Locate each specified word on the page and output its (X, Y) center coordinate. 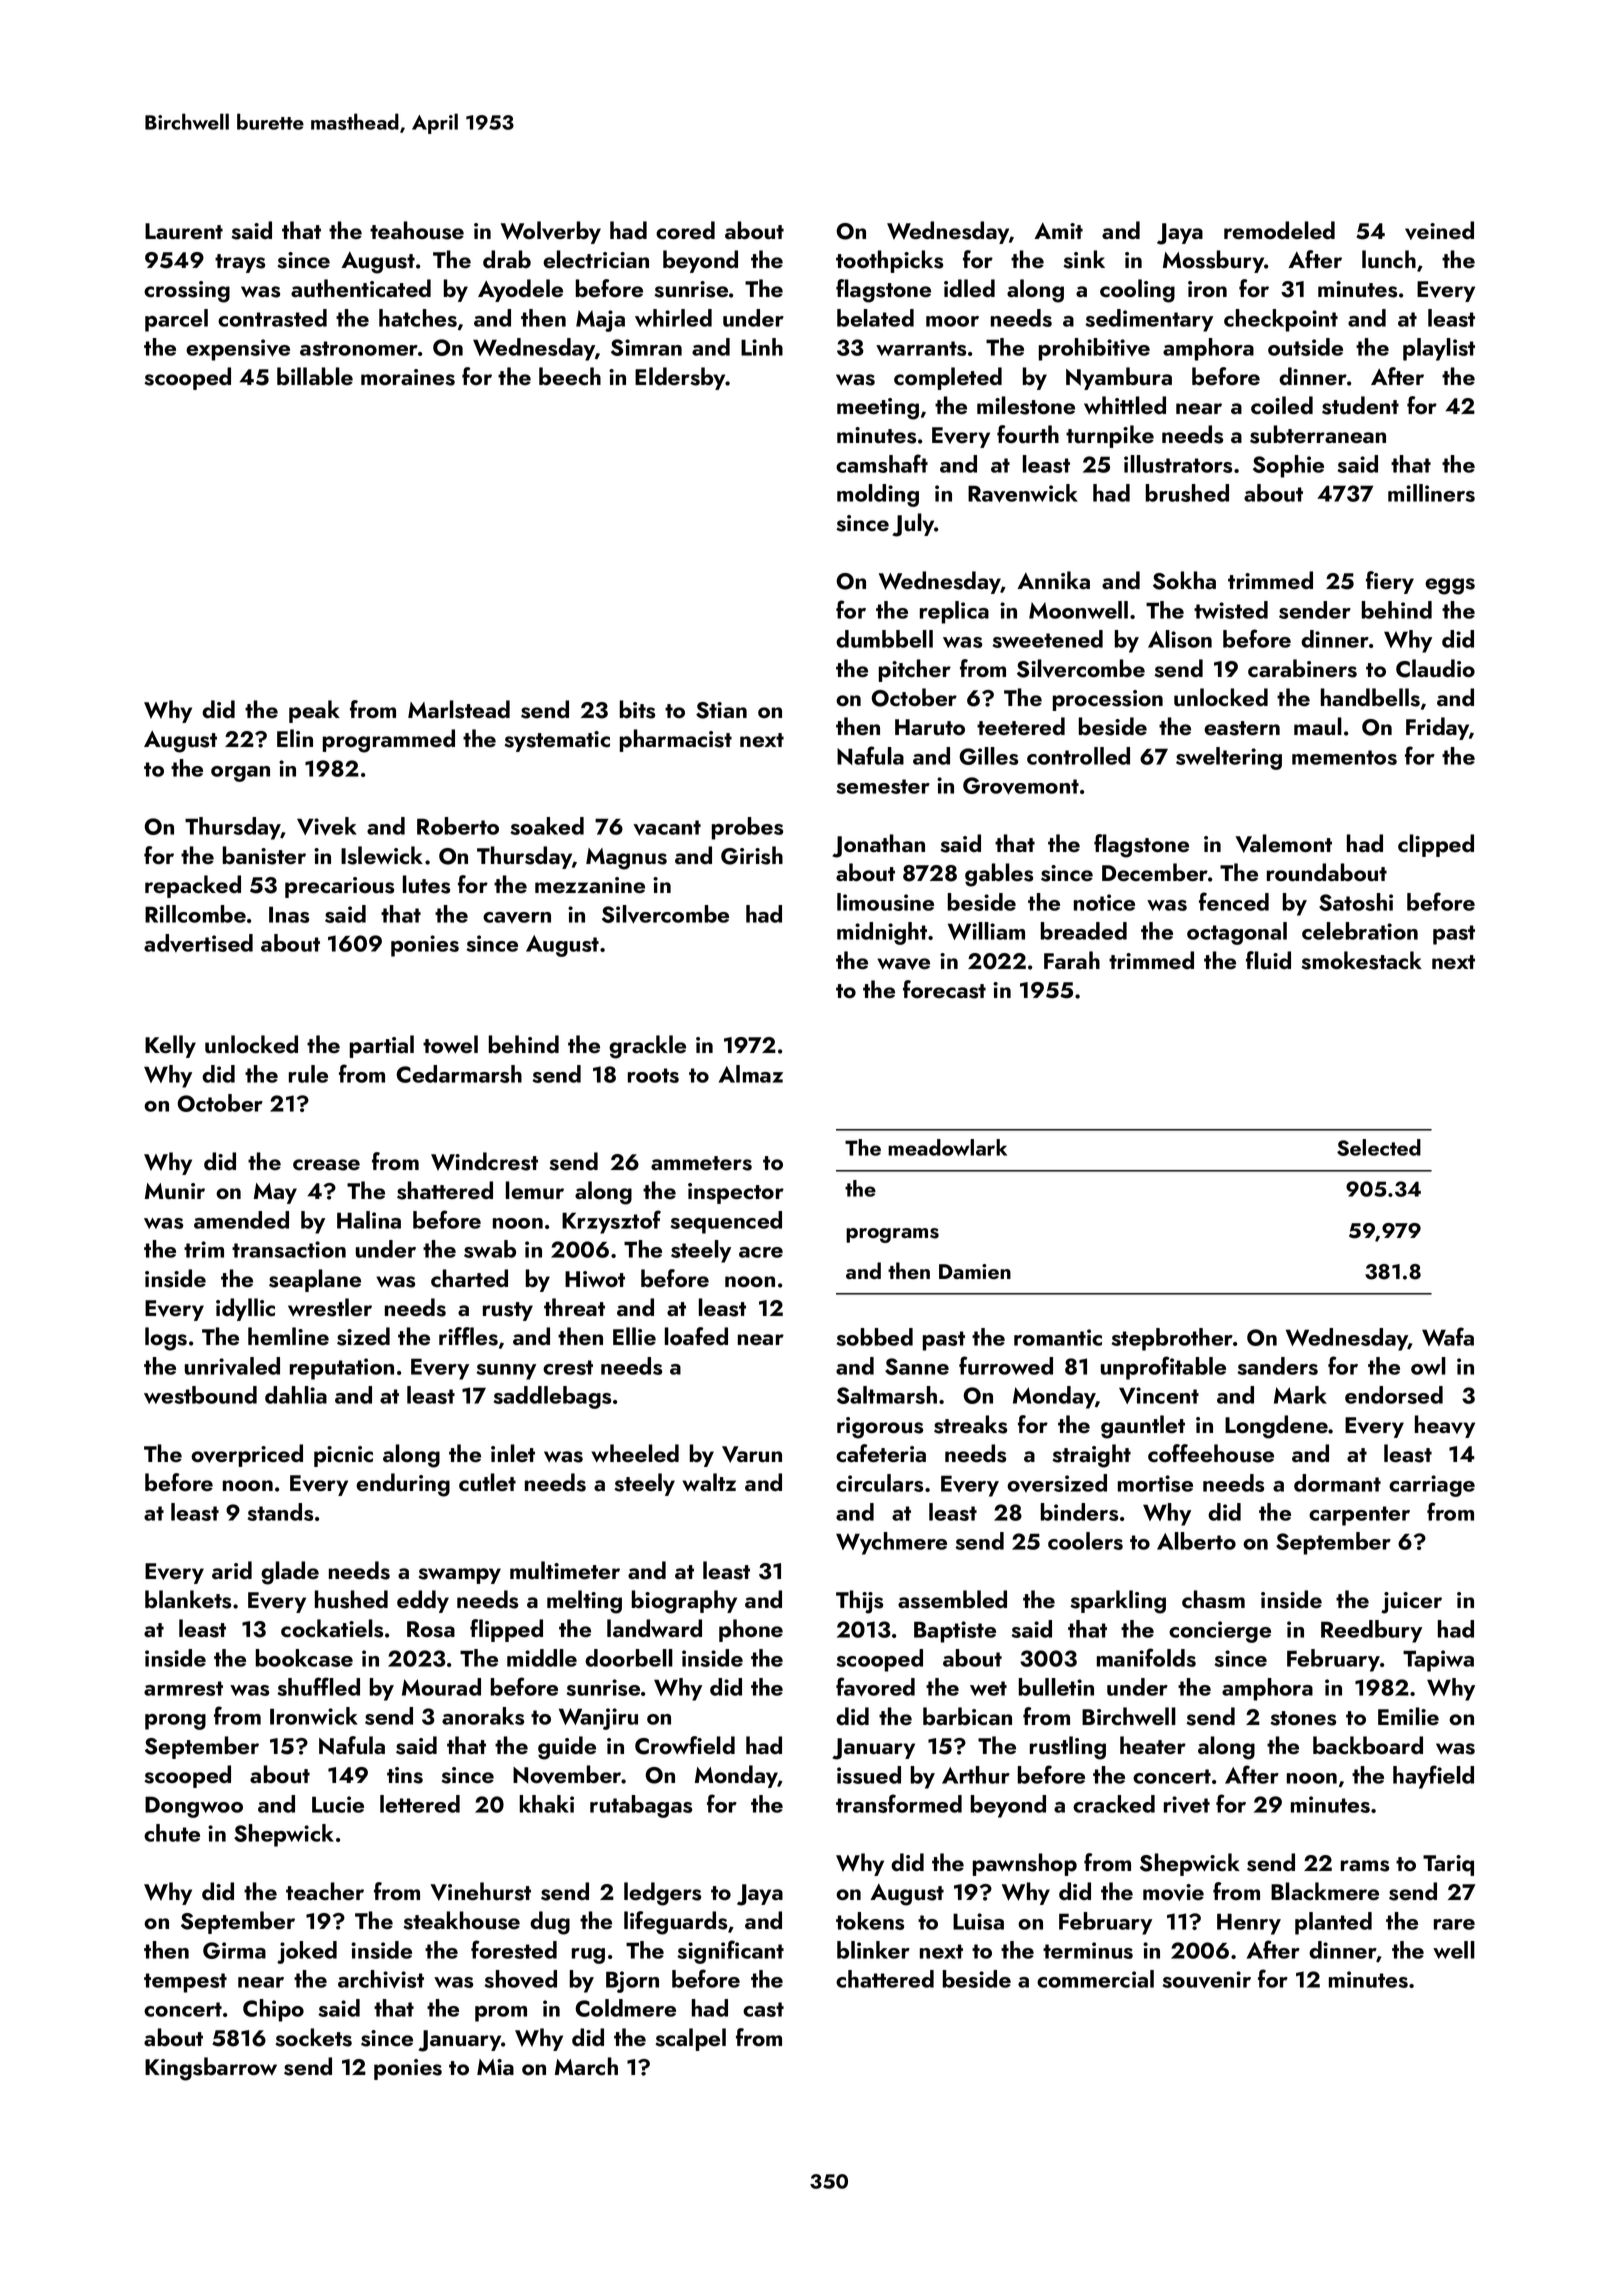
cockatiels (332, 1628)
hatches (418, 318)
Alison (1180, 639)
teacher (325, 1891)
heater (1153, 1745)
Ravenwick (1023, 493)
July (913, 525)
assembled (952, 1599)
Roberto (458, 826)
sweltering (1229, 758)
